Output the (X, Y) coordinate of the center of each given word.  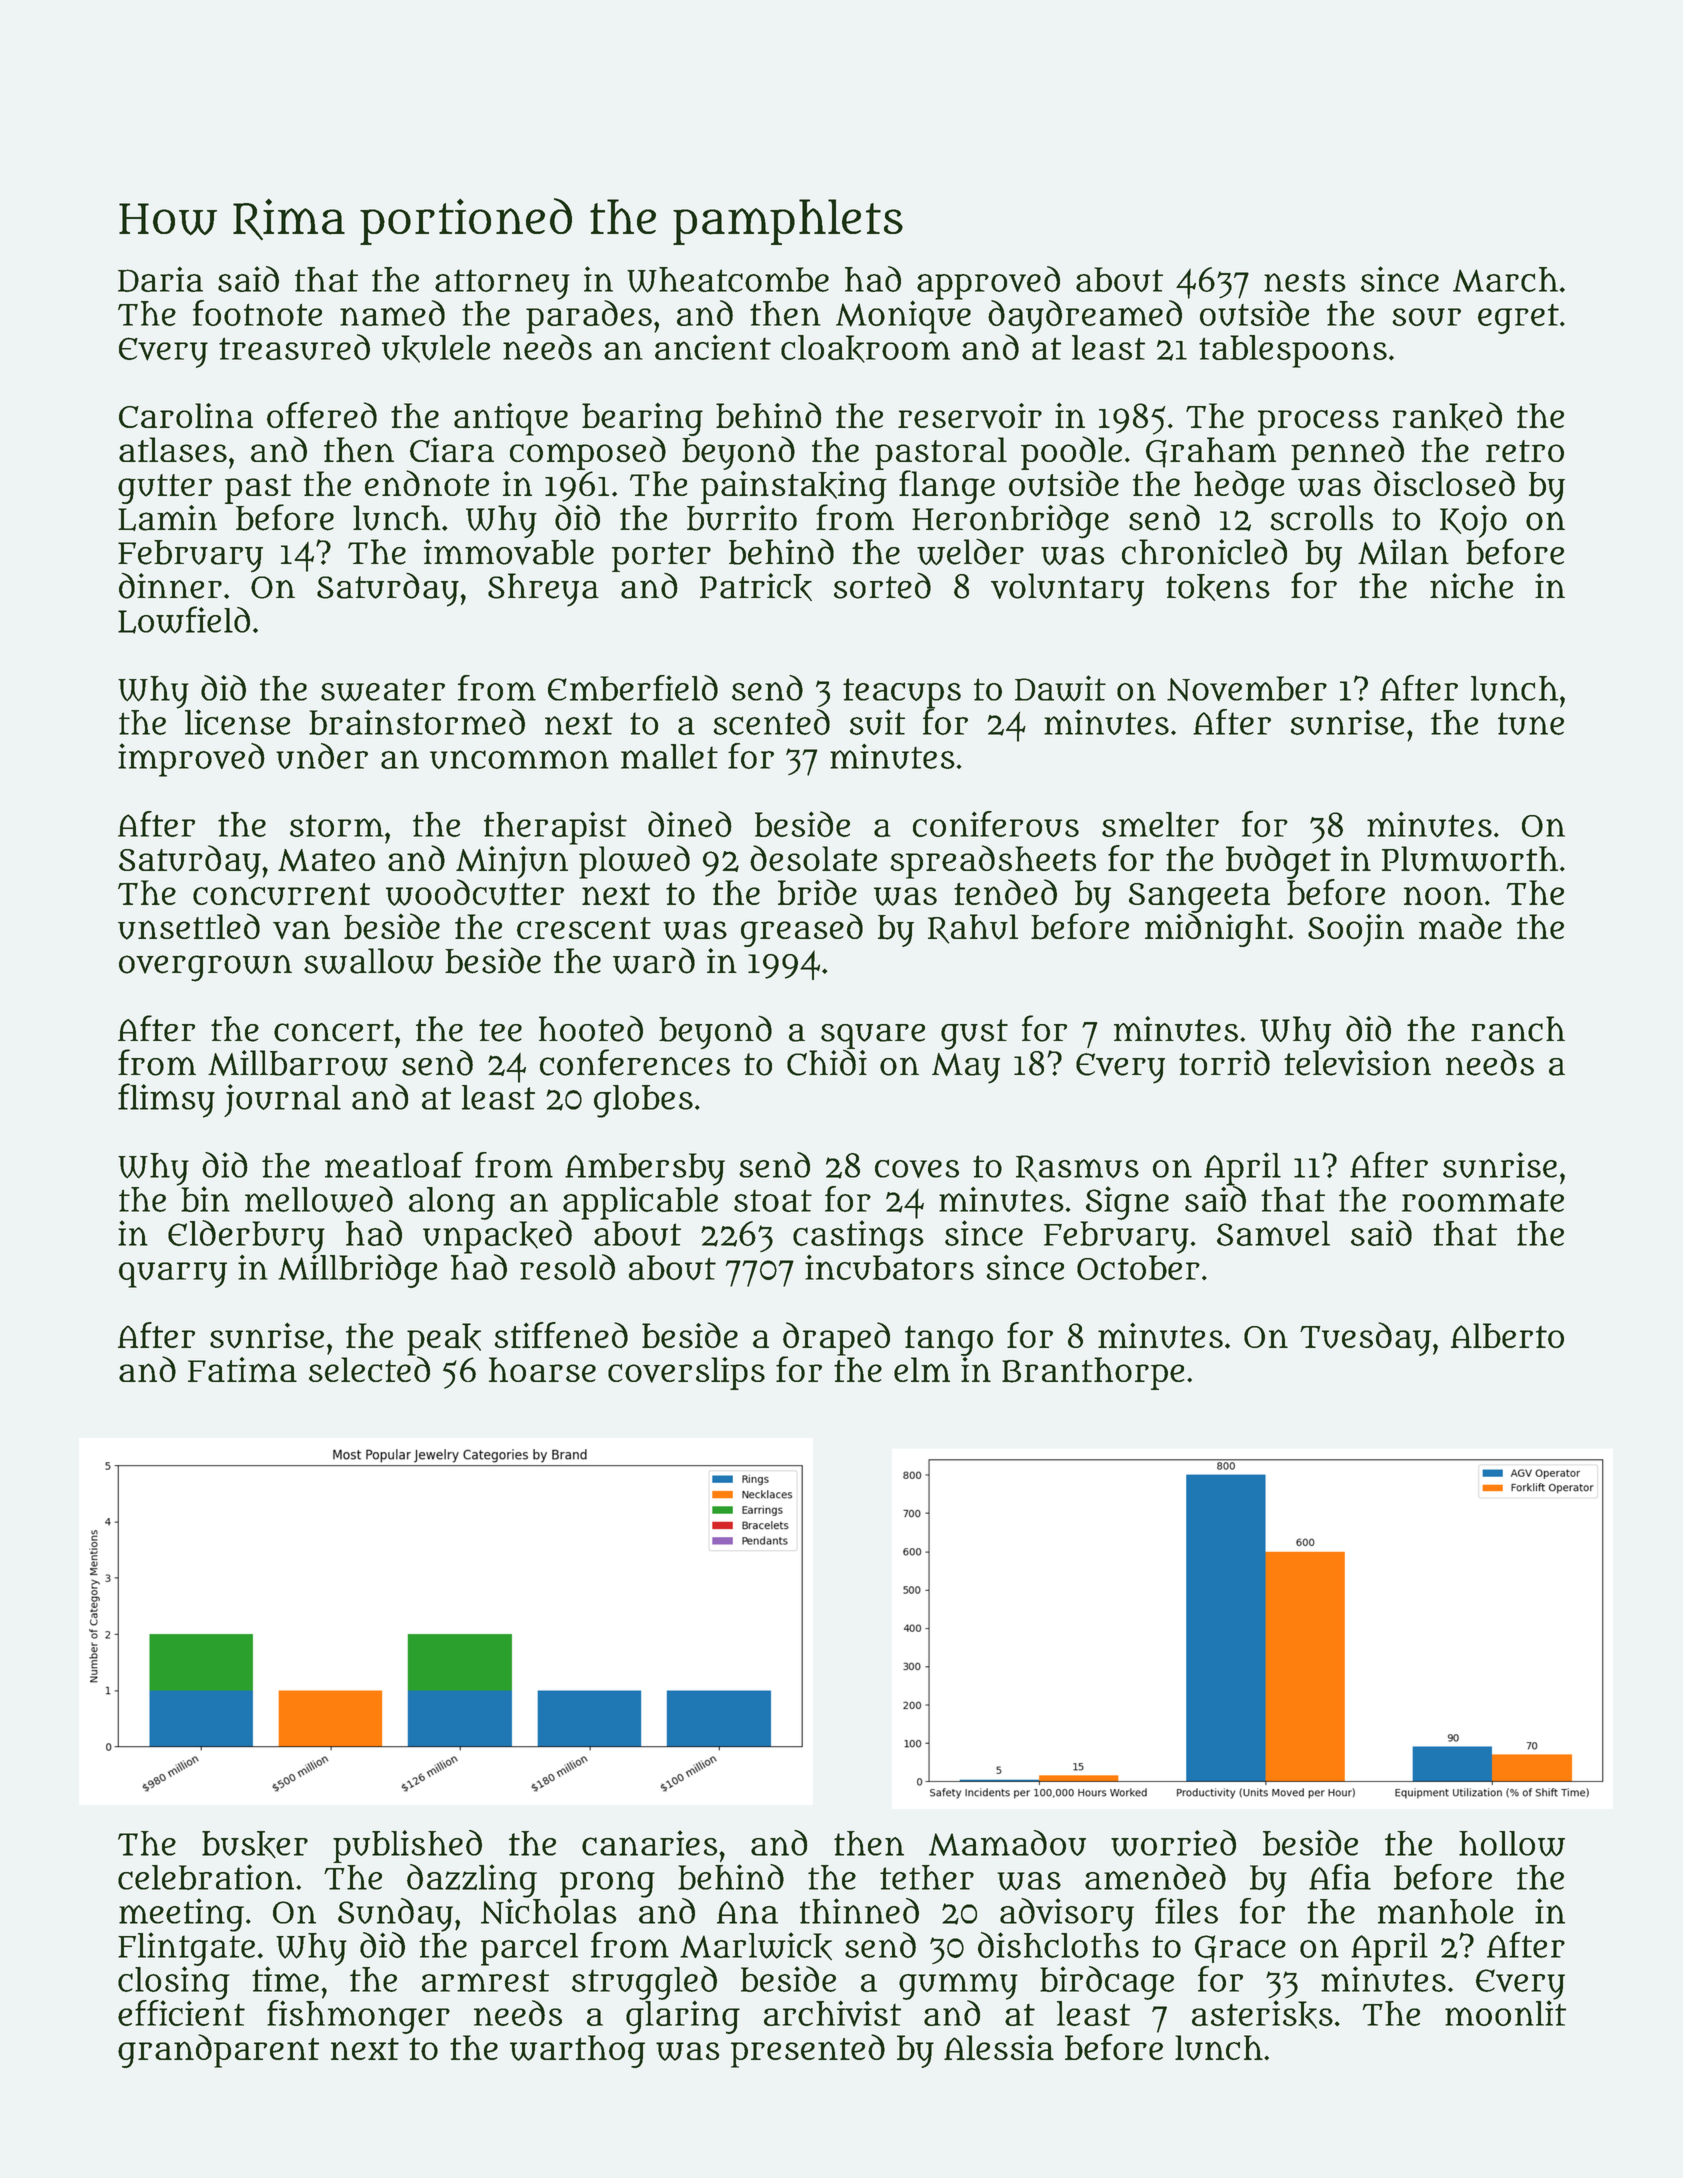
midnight (1216, 930)
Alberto (1507, 1335)
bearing (642, 419)
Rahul (973, 929)
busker (255, 1844)
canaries (649, 1843)
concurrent (281, 894)
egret (1518, 319)
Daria (160, 279)
